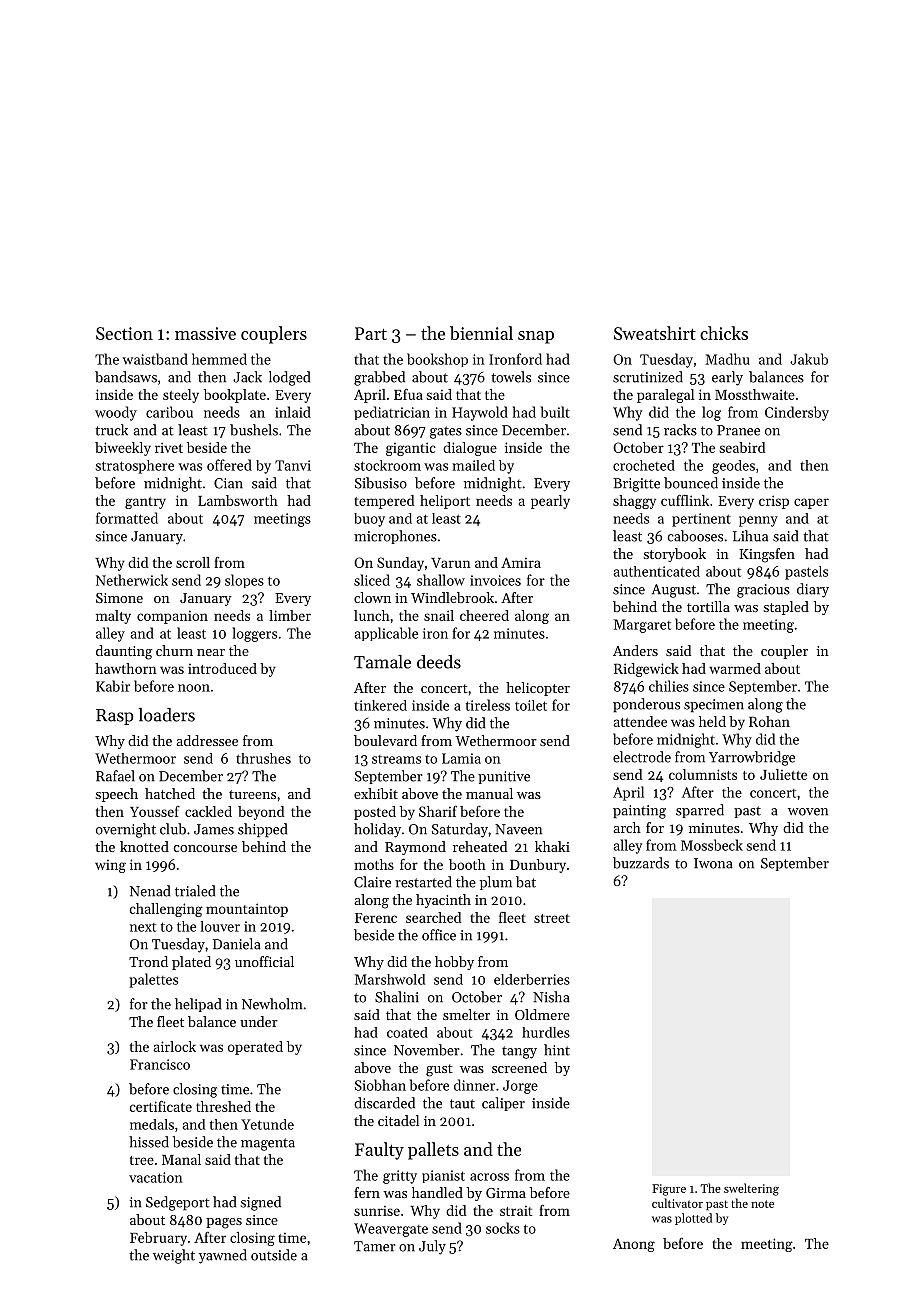 The height and width of the screenshot is (1308, 924). I want to click on daunting, so click(124, 652).
